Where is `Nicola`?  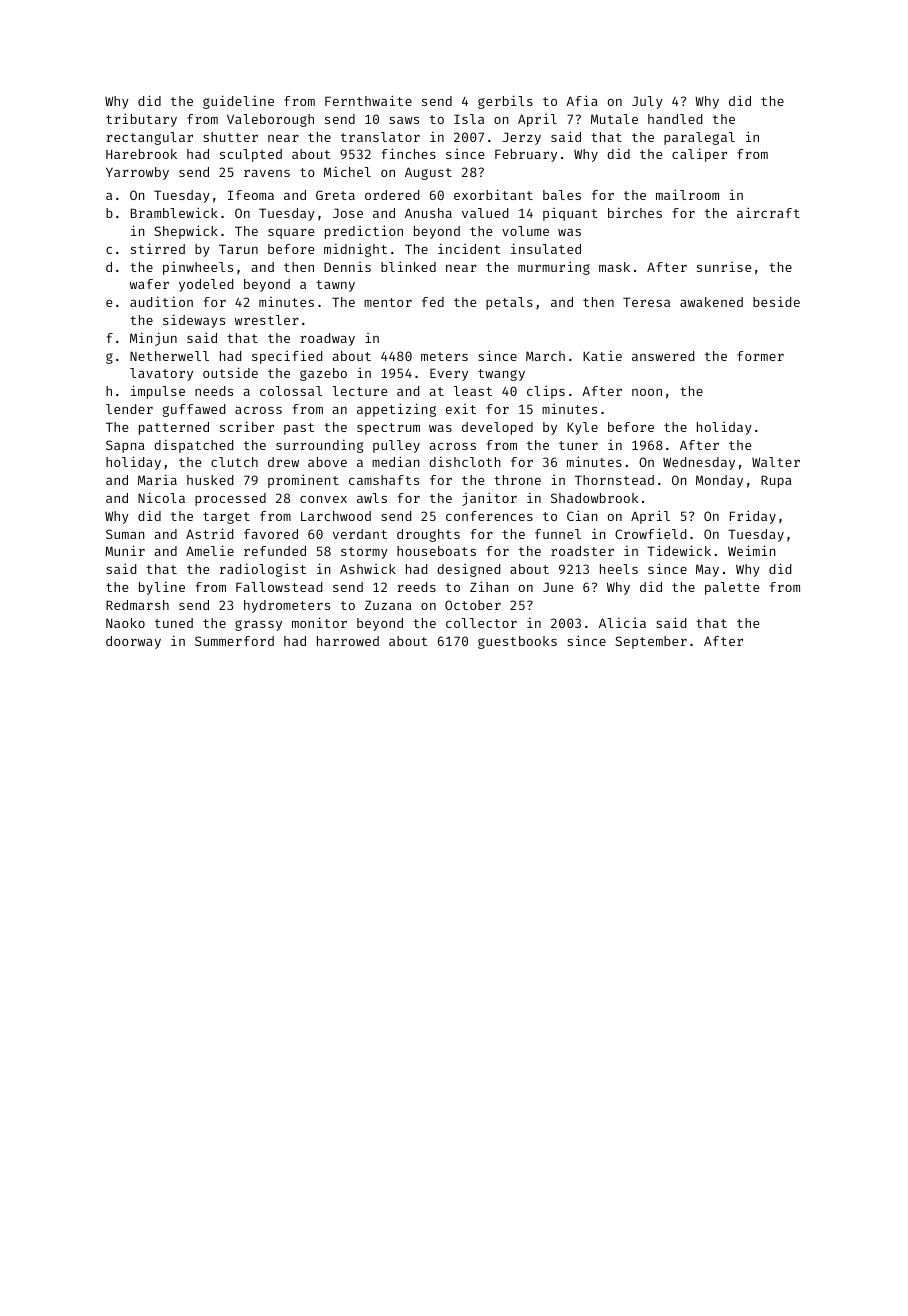 Nicola is located at coordinates (161, 497).
